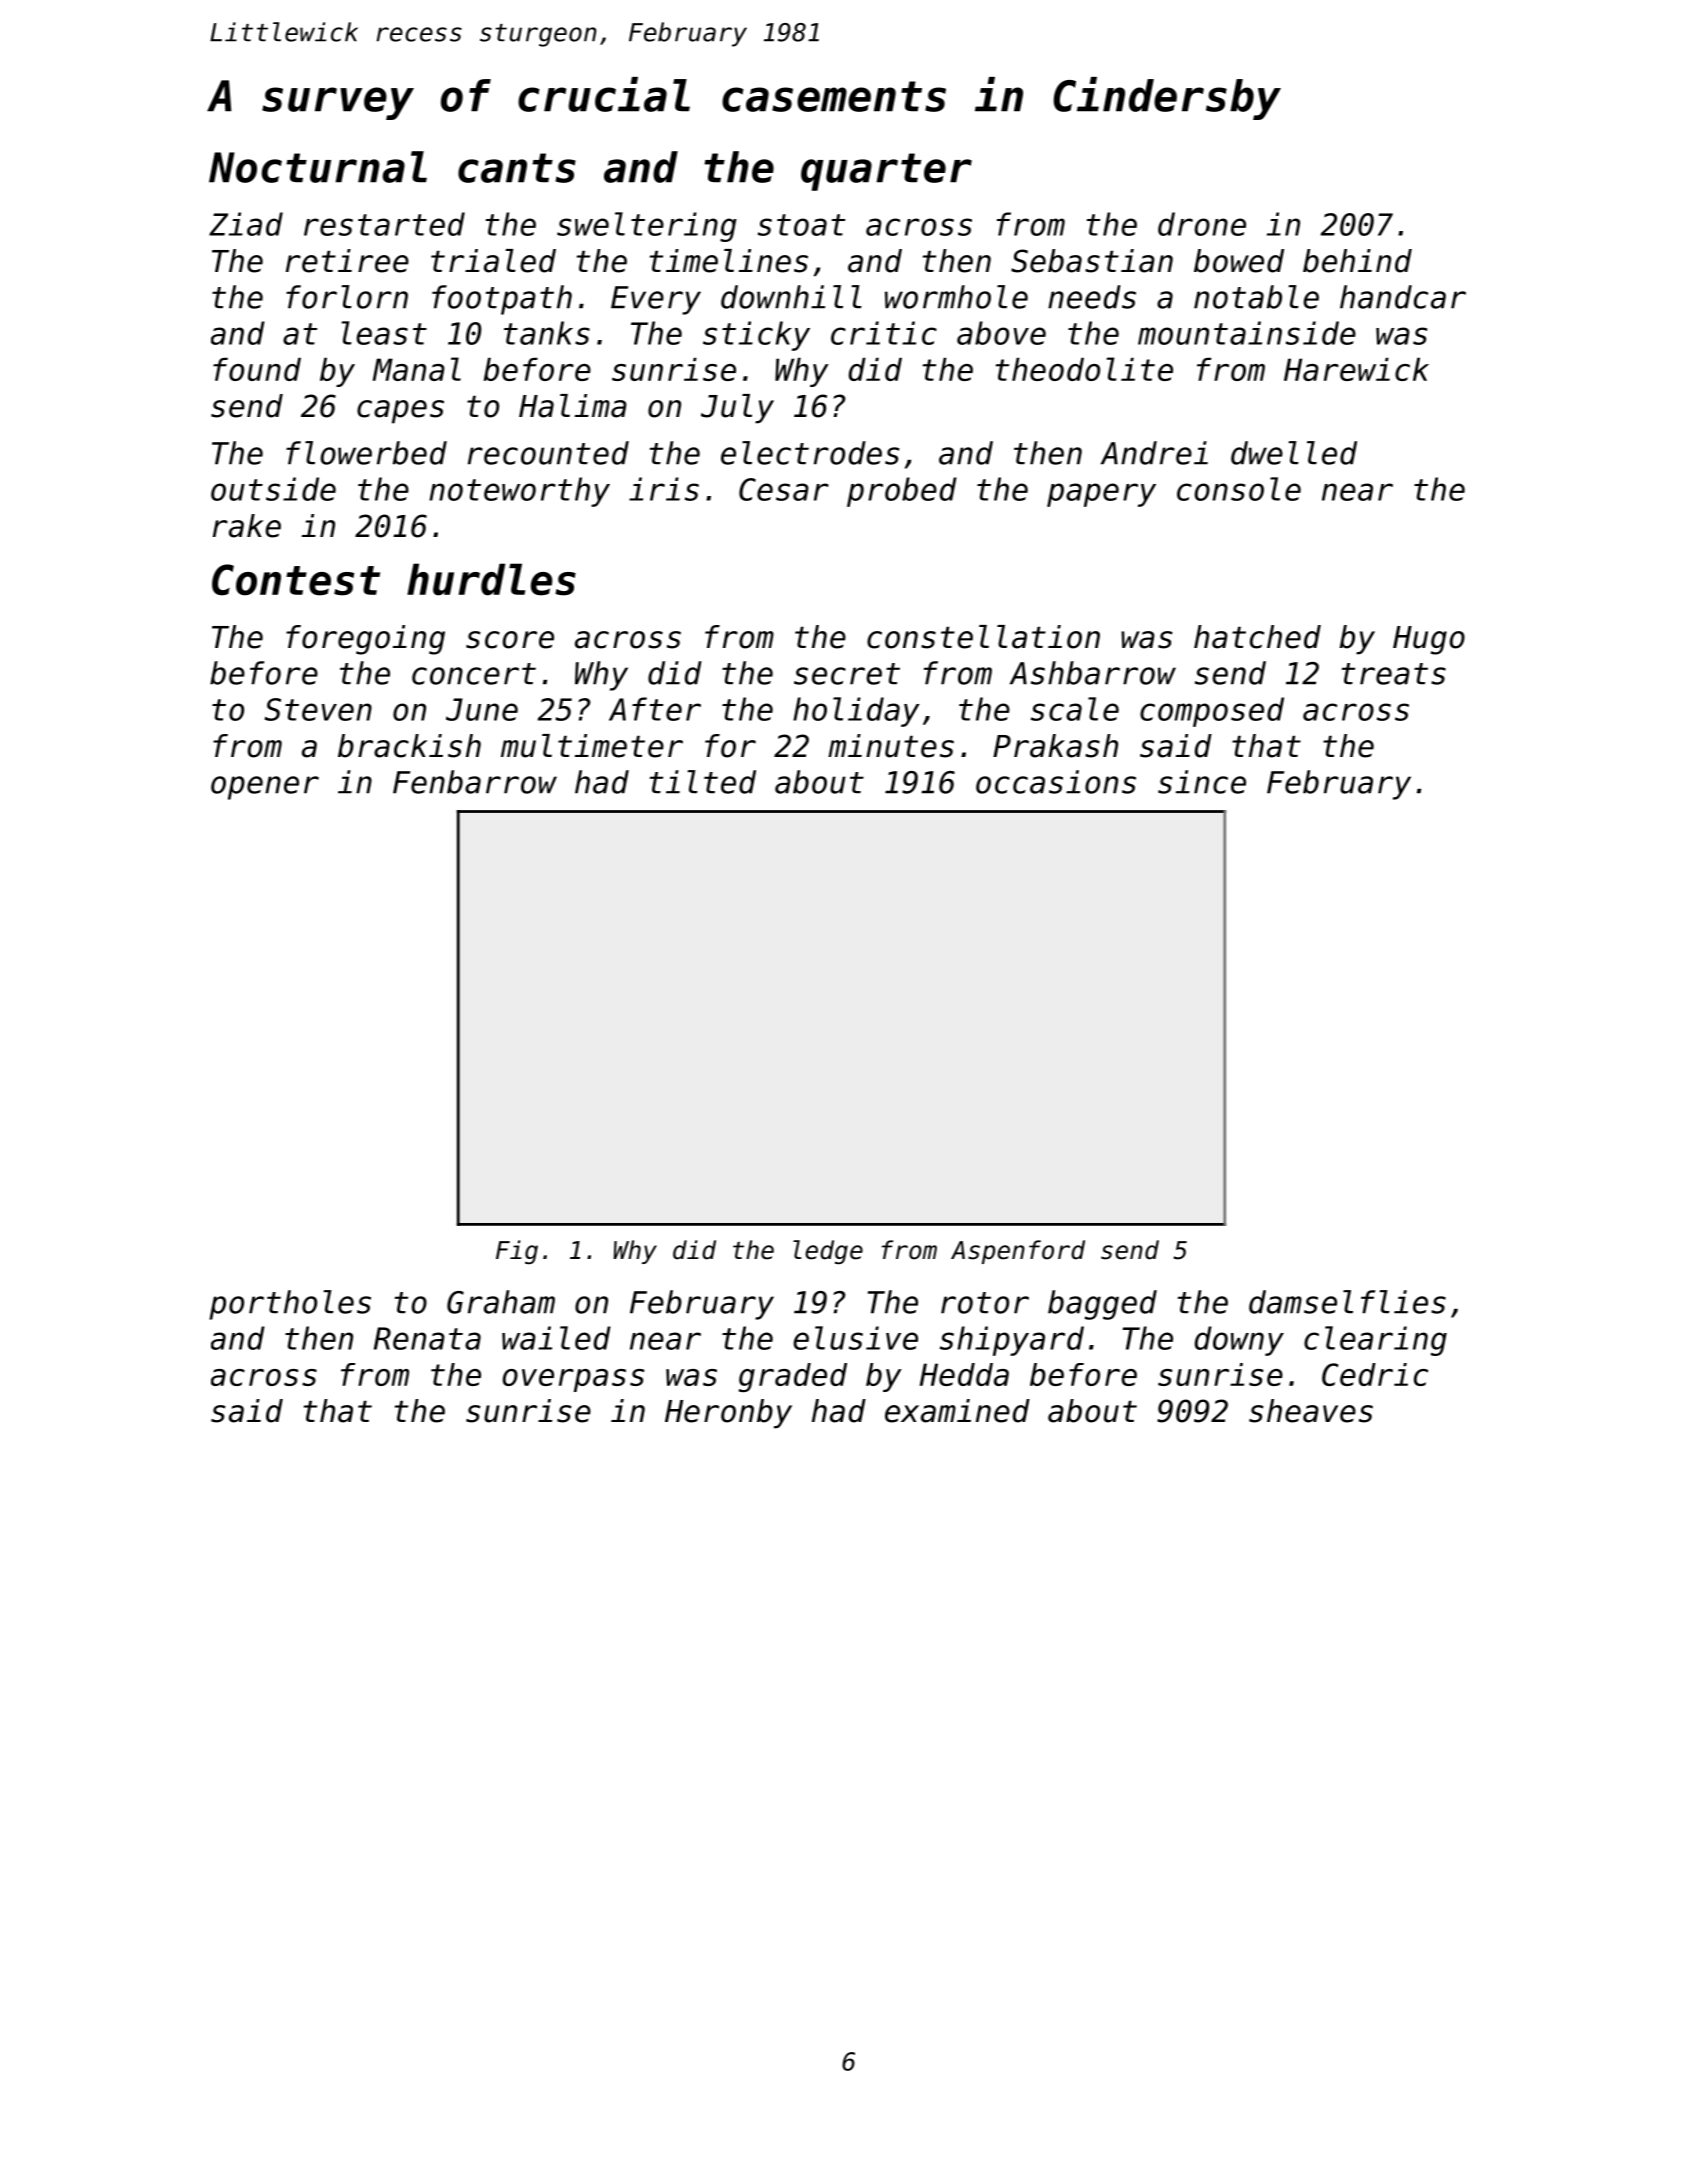 The image size is (1683, 2178). I want to click on Nocturnal, so click(318, 167).
